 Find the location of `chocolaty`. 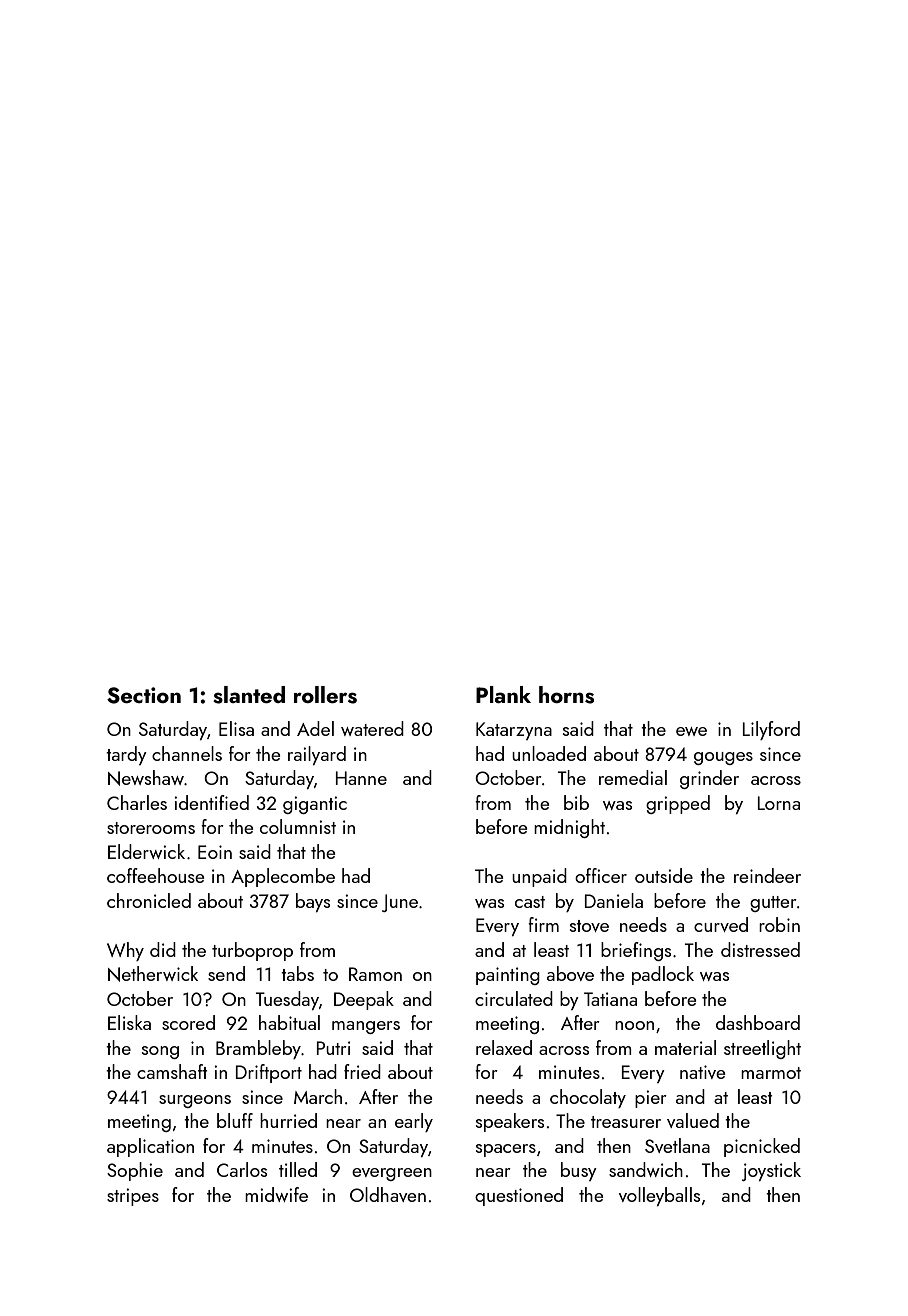

chocolaty is located at coordinates (588, 1098).
